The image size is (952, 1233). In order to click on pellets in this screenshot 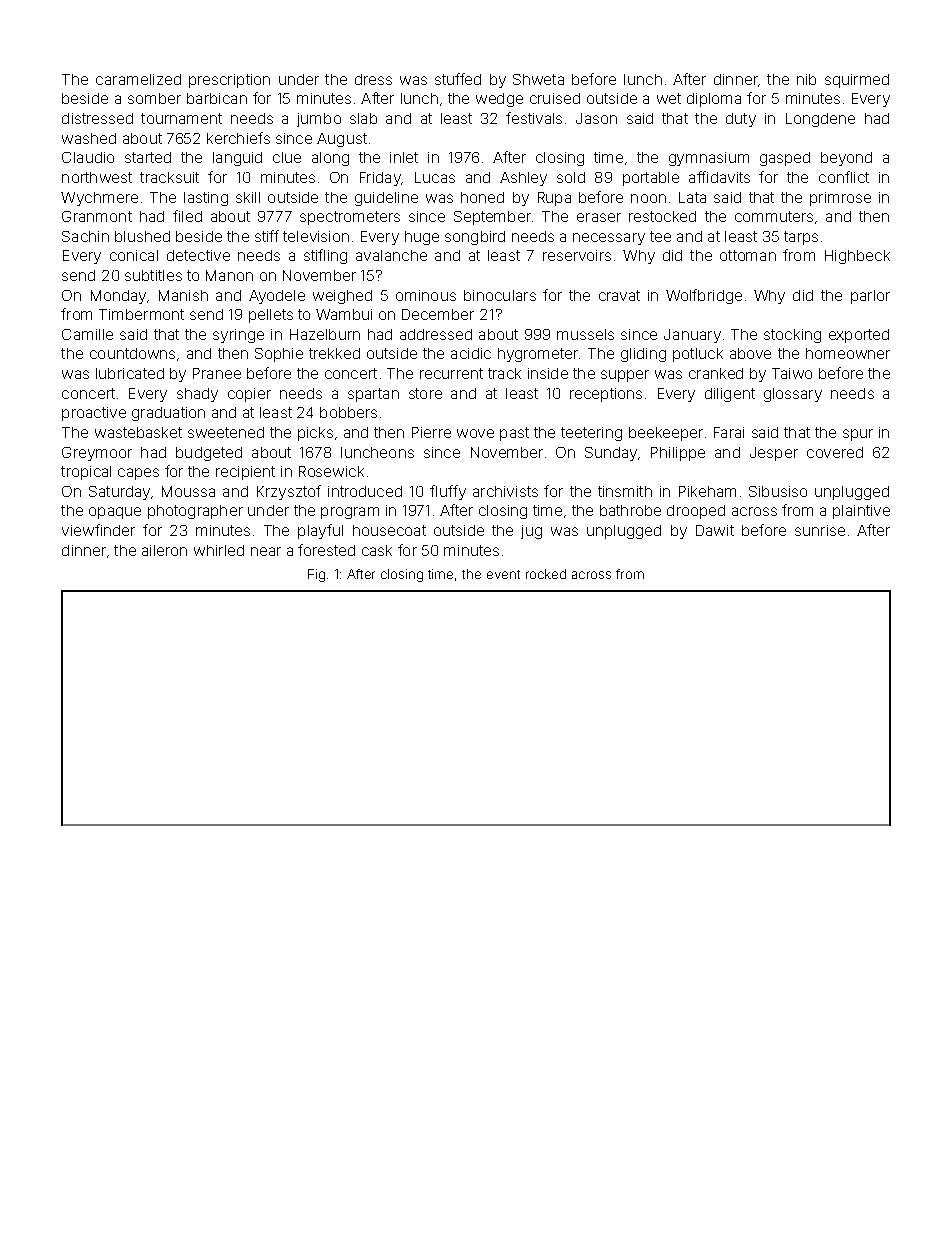, I will do `click(271, 316)`.
